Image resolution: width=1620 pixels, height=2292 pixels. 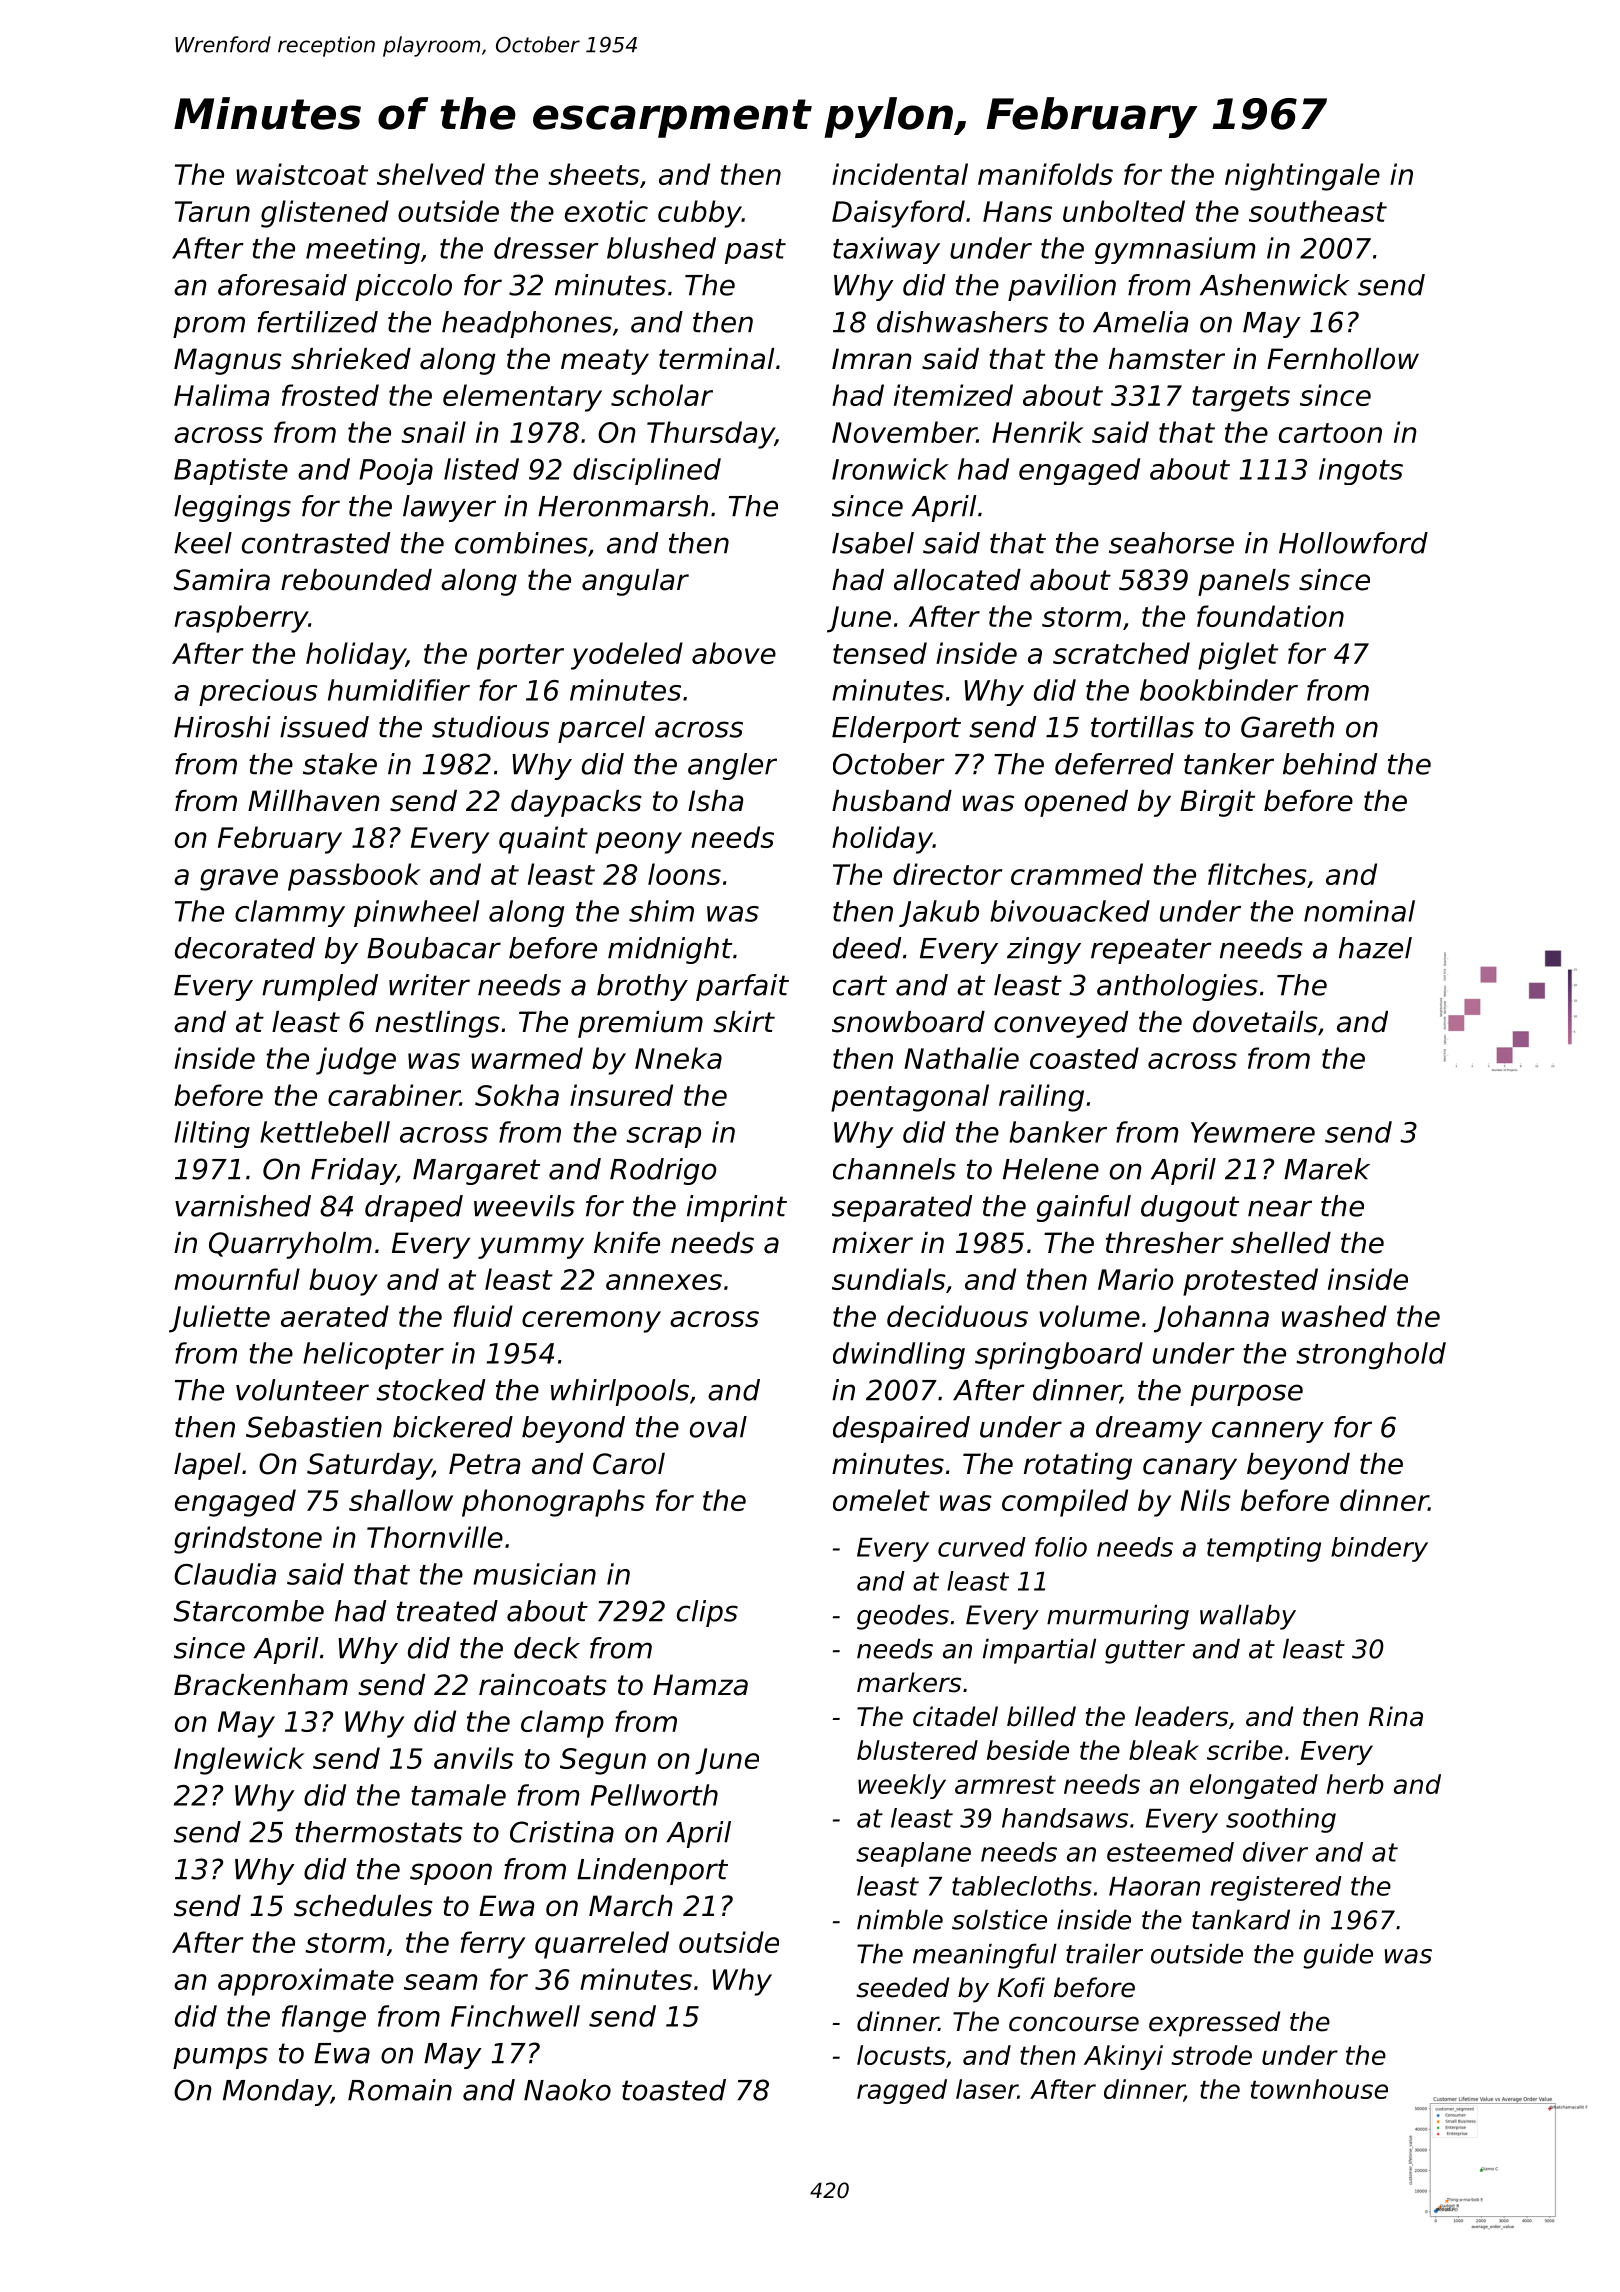 What do you see at coordinates (378, 1832) in the screenshot?
I see `thermostats` at bounding box center [378, 1832].
